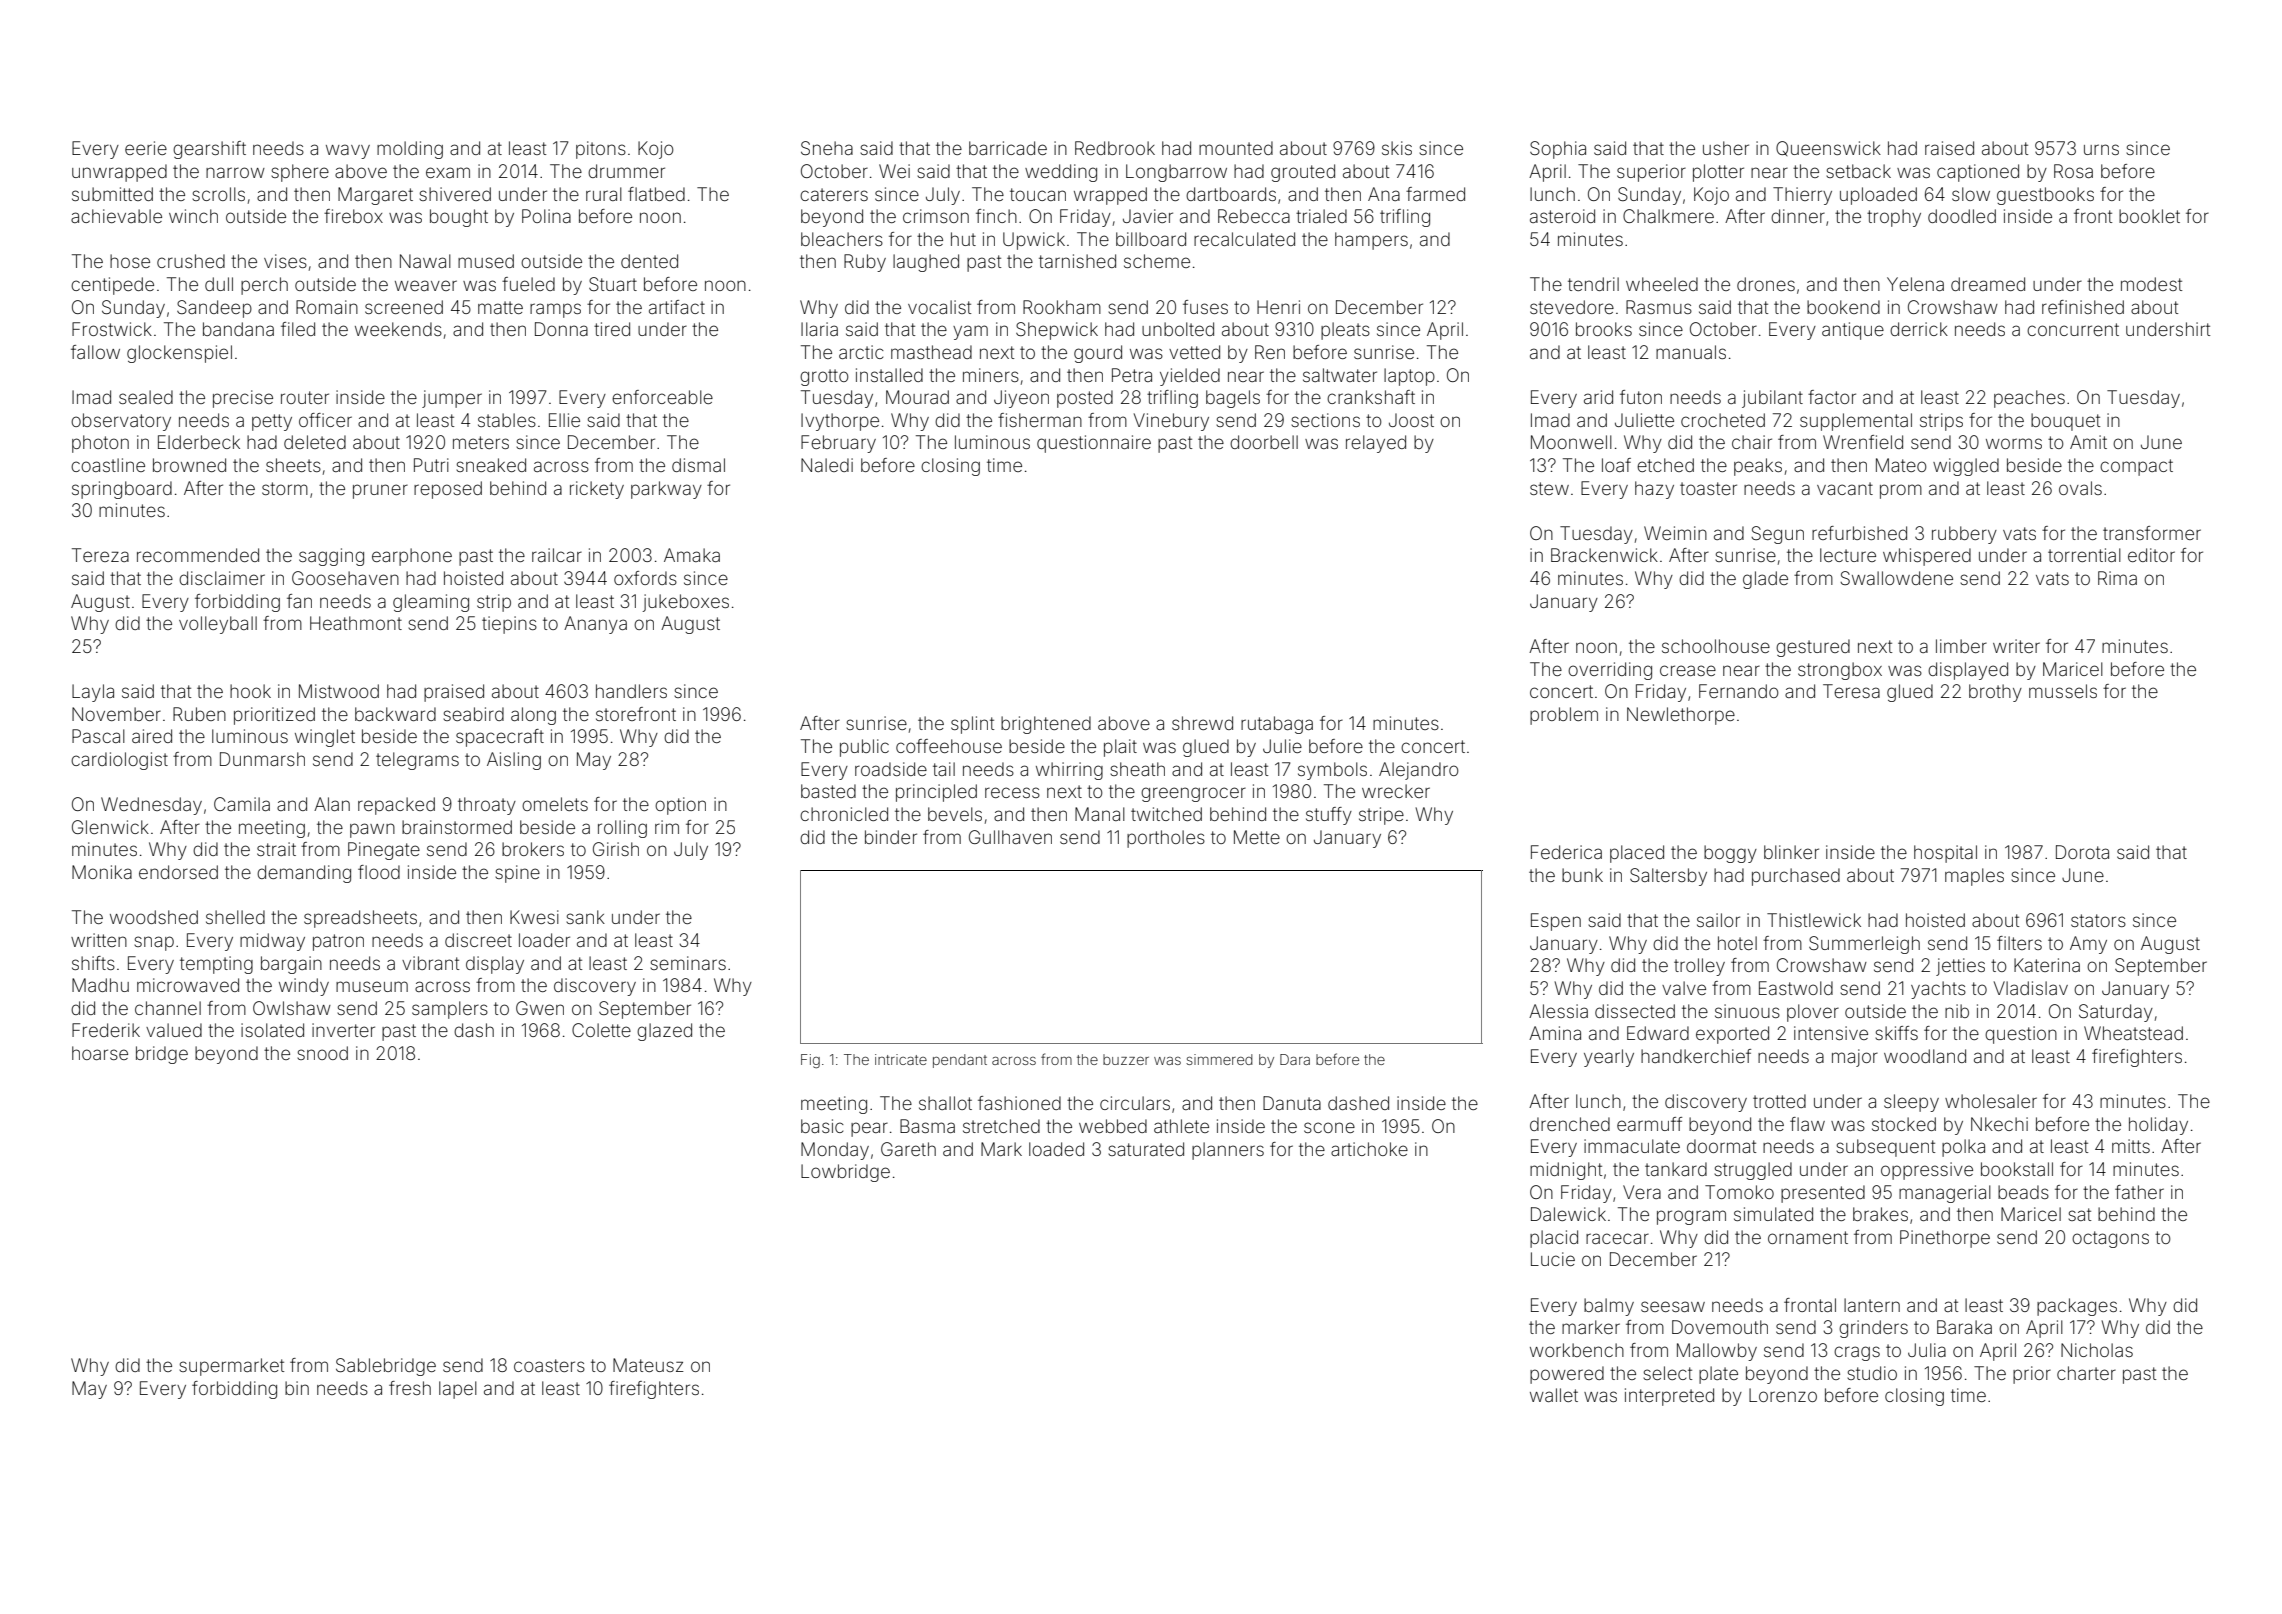 This screenshot has height=1614, width=2282. Describe the element at coordinates (458, 1390) in the screenshot. I see `lapel` at that location.
